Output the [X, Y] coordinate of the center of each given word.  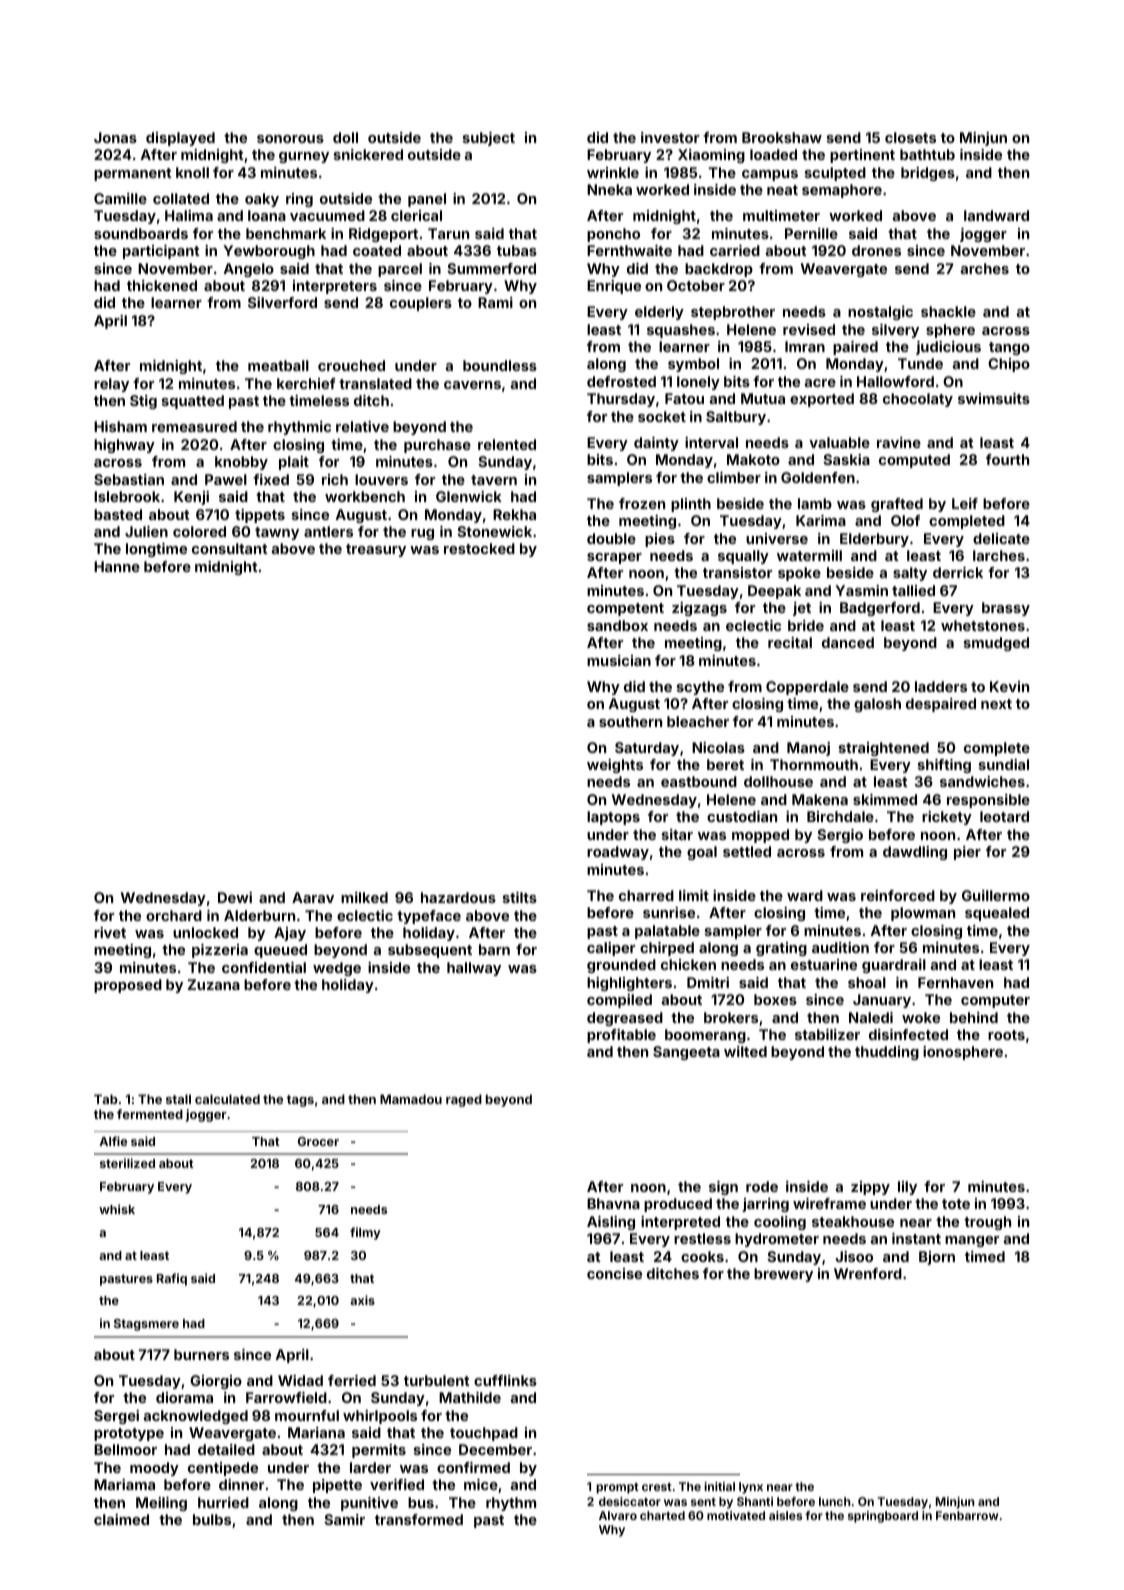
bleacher [698, 721]
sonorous [290, 139]
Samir [344, 1519]
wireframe [829, 1203]
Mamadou [411, 1099]
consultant [230, 548]
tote [956, 1204]
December [495, 1449]
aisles [785, 1515]
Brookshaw [782, 137]
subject [489, 139]
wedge [337, 969]
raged [464, 1100]
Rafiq [172, 1279]
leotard [1004, 816]
